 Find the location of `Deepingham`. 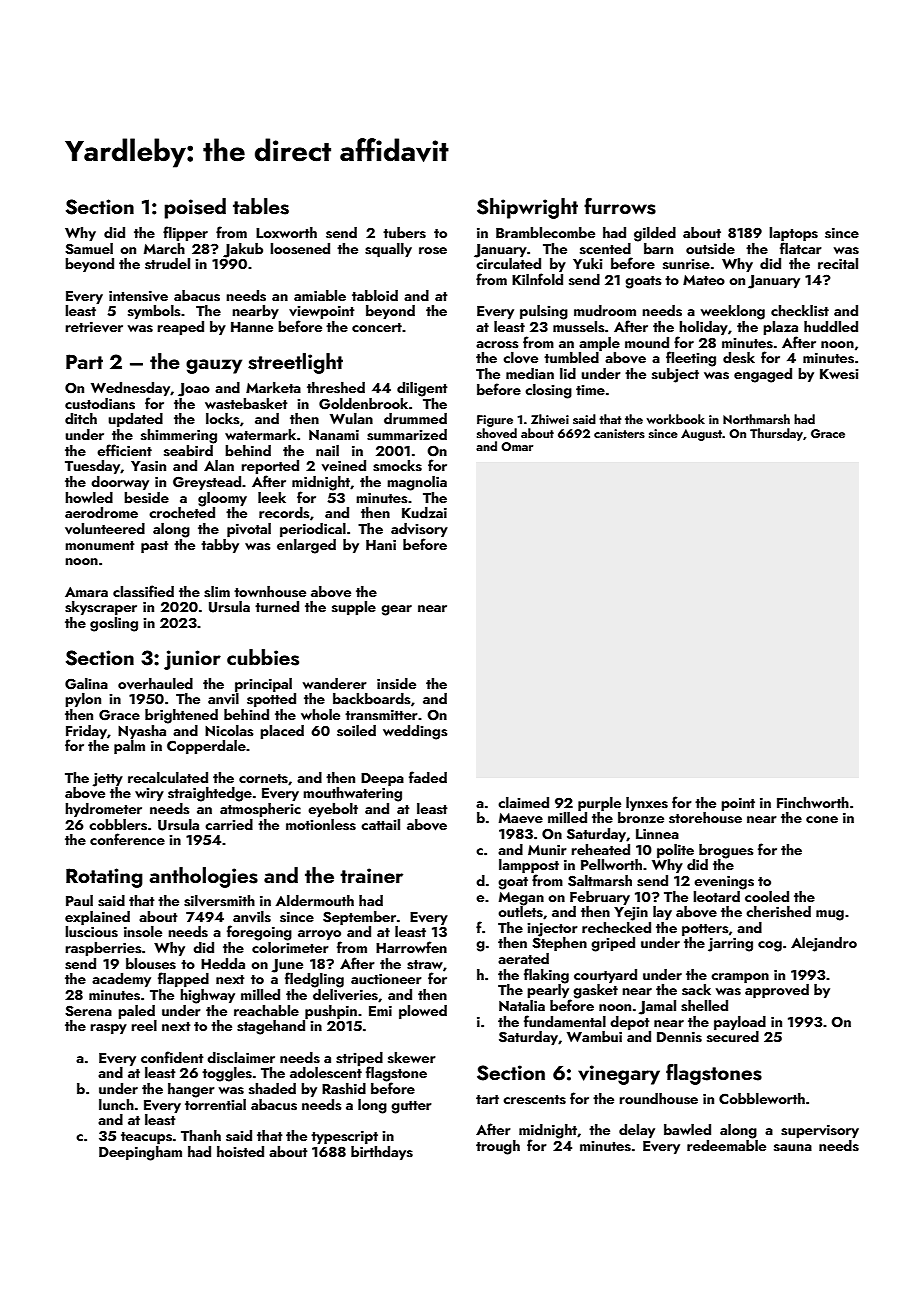

Deepingham is located at coordinates (140, 1153).
